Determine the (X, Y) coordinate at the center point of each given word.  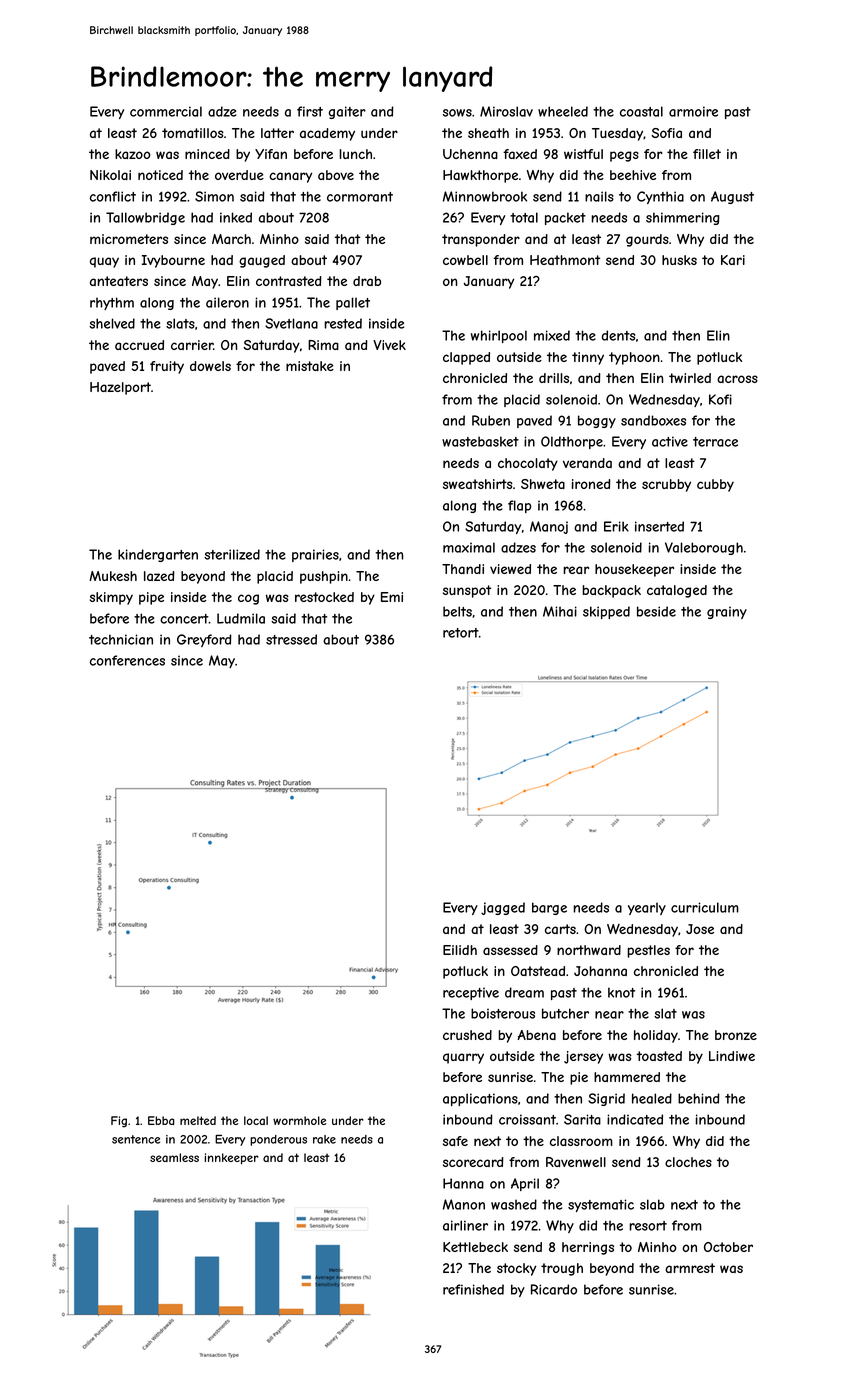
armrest (690, 1268)
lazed (159, 576)
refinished (473, 1289)
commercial (166, 111)
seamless (174, 1157)
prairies (315, 555)
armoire (693, 111)
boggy (597, 421)
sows (457, 113)
